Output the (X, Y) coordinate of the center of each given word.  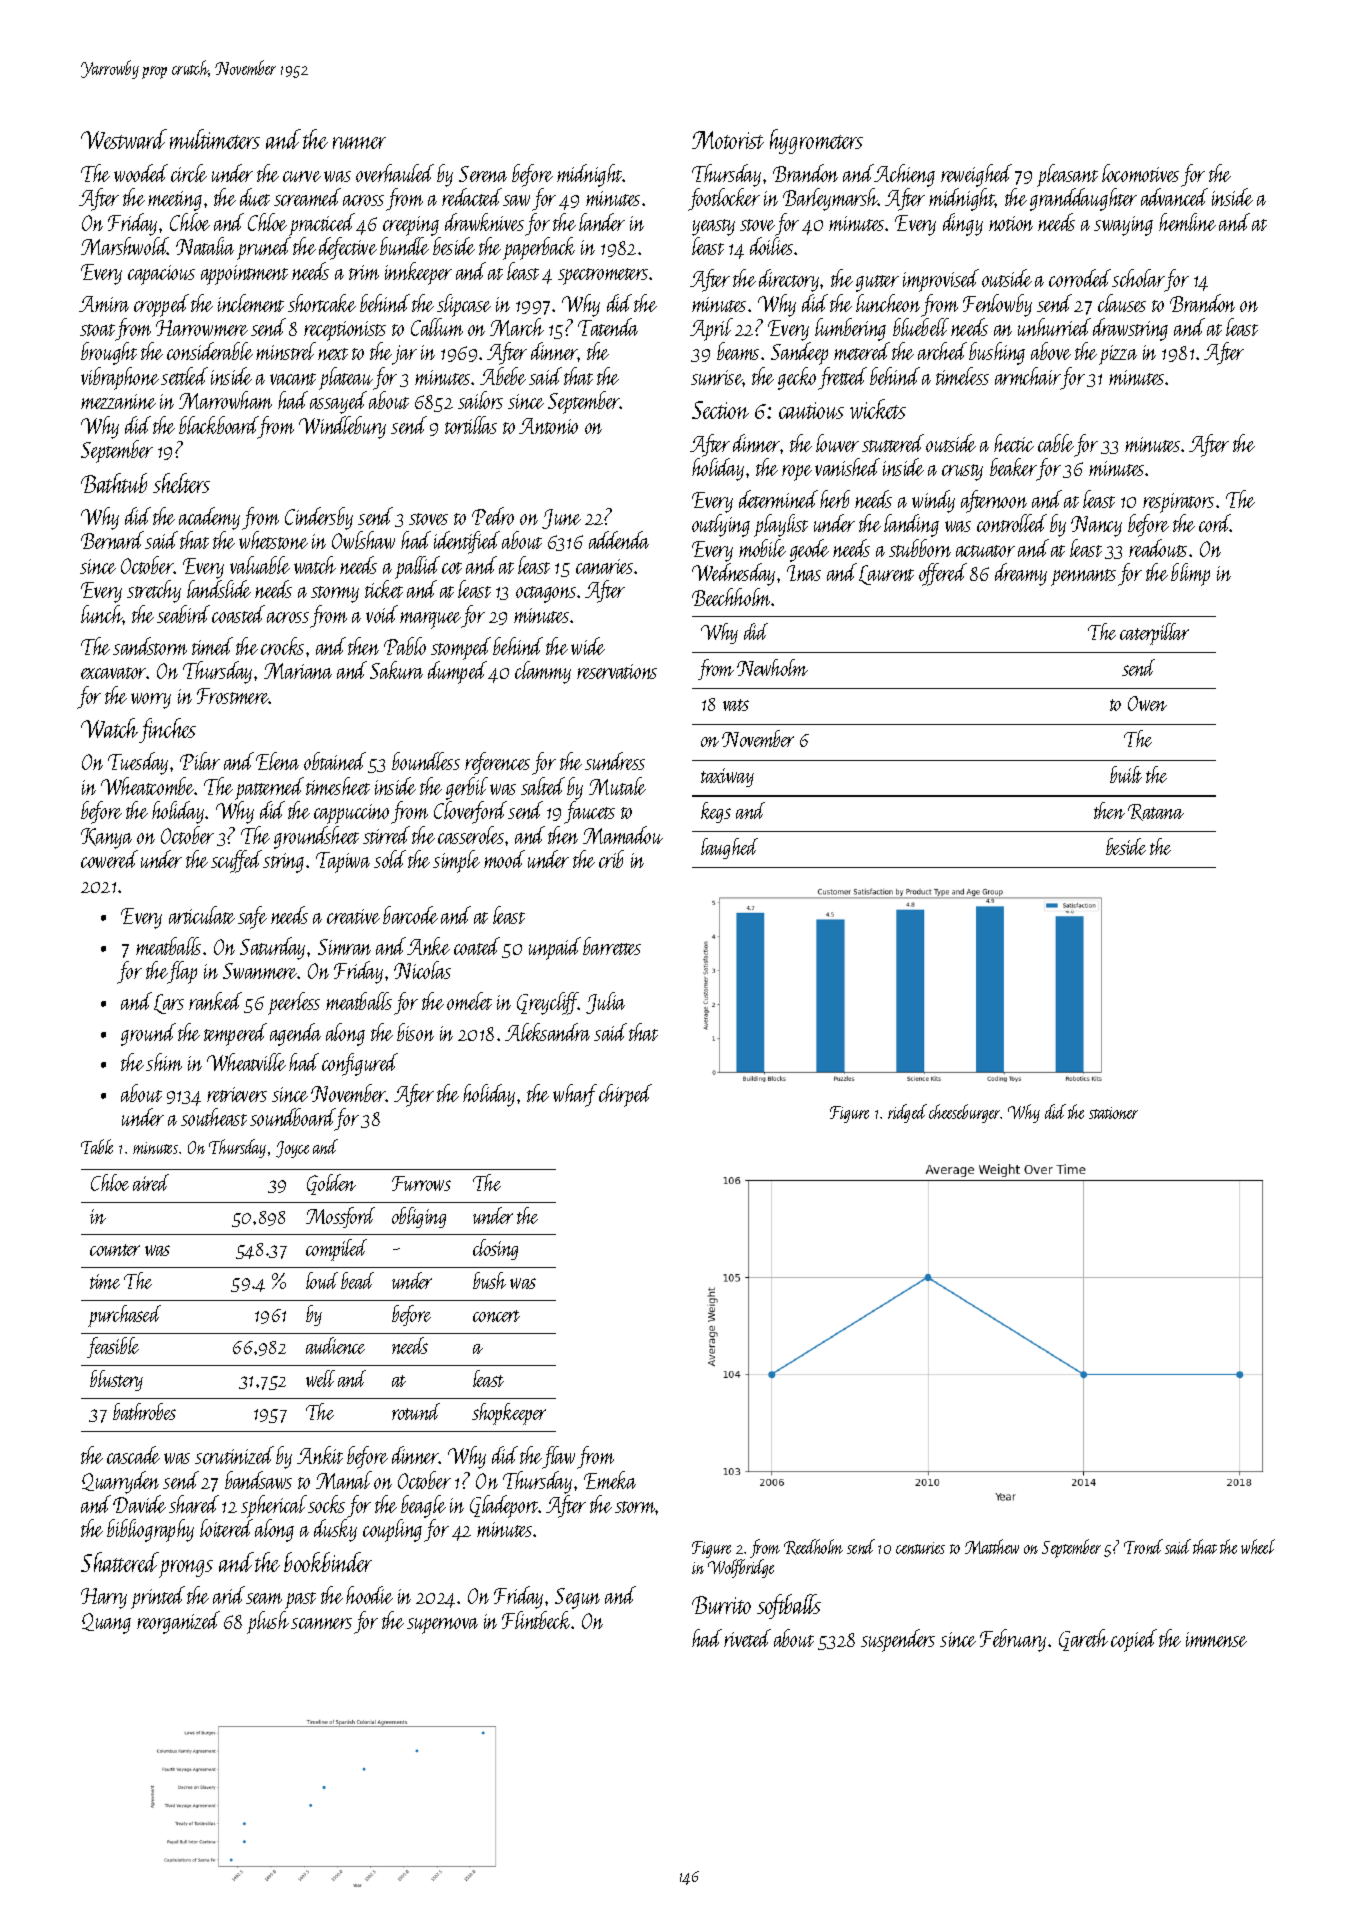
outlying (721, 525)
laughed (729, 848)
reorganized (178, 1622)
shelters (181, 483)
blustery (116, 1380)
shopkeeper (509, 1414)
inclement (251, 303)
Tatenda (608, 327)
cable (1056, 443)
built (1126, 774)
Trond (1143, 1546)
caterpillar (1154, 634)
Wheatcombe (148, 786)
